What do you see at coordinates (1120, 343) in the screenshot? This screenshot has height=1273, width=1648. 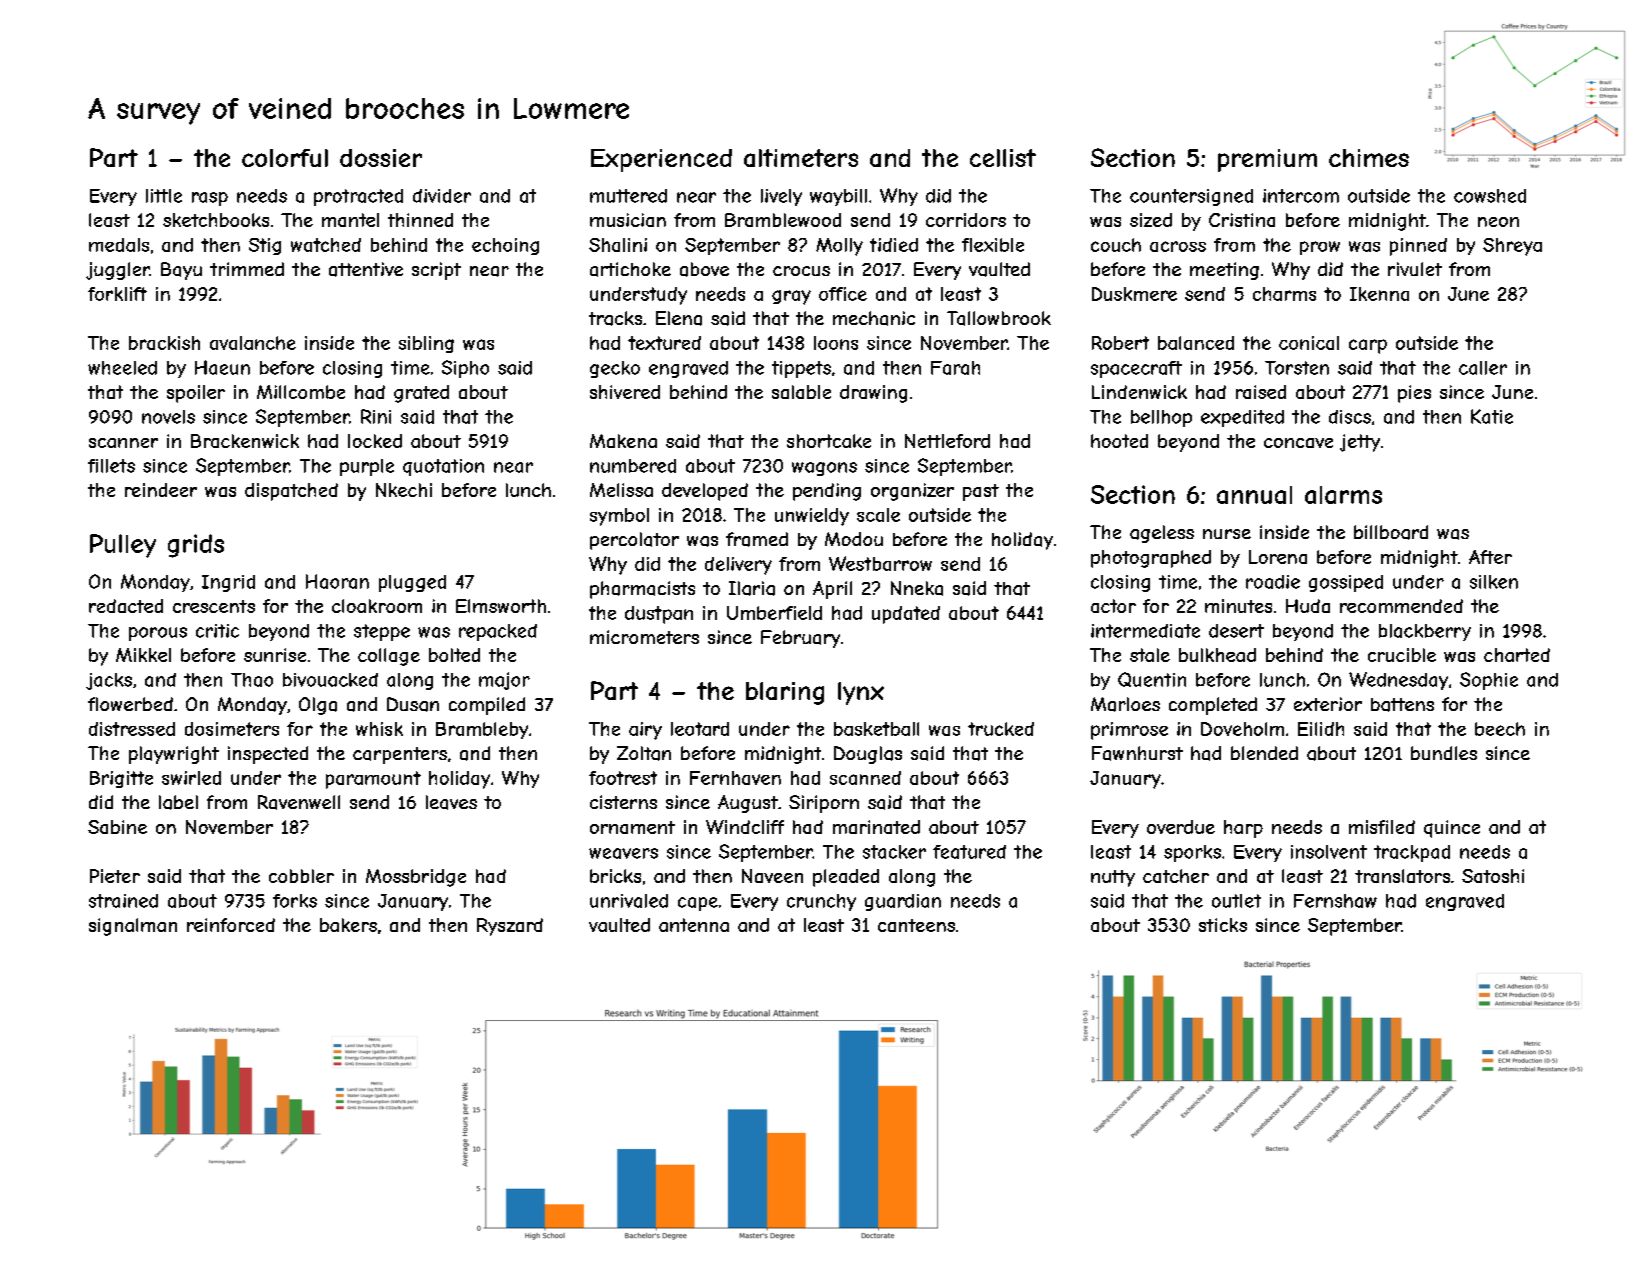 I see `Robert` at bounding box center [1120, 343].
